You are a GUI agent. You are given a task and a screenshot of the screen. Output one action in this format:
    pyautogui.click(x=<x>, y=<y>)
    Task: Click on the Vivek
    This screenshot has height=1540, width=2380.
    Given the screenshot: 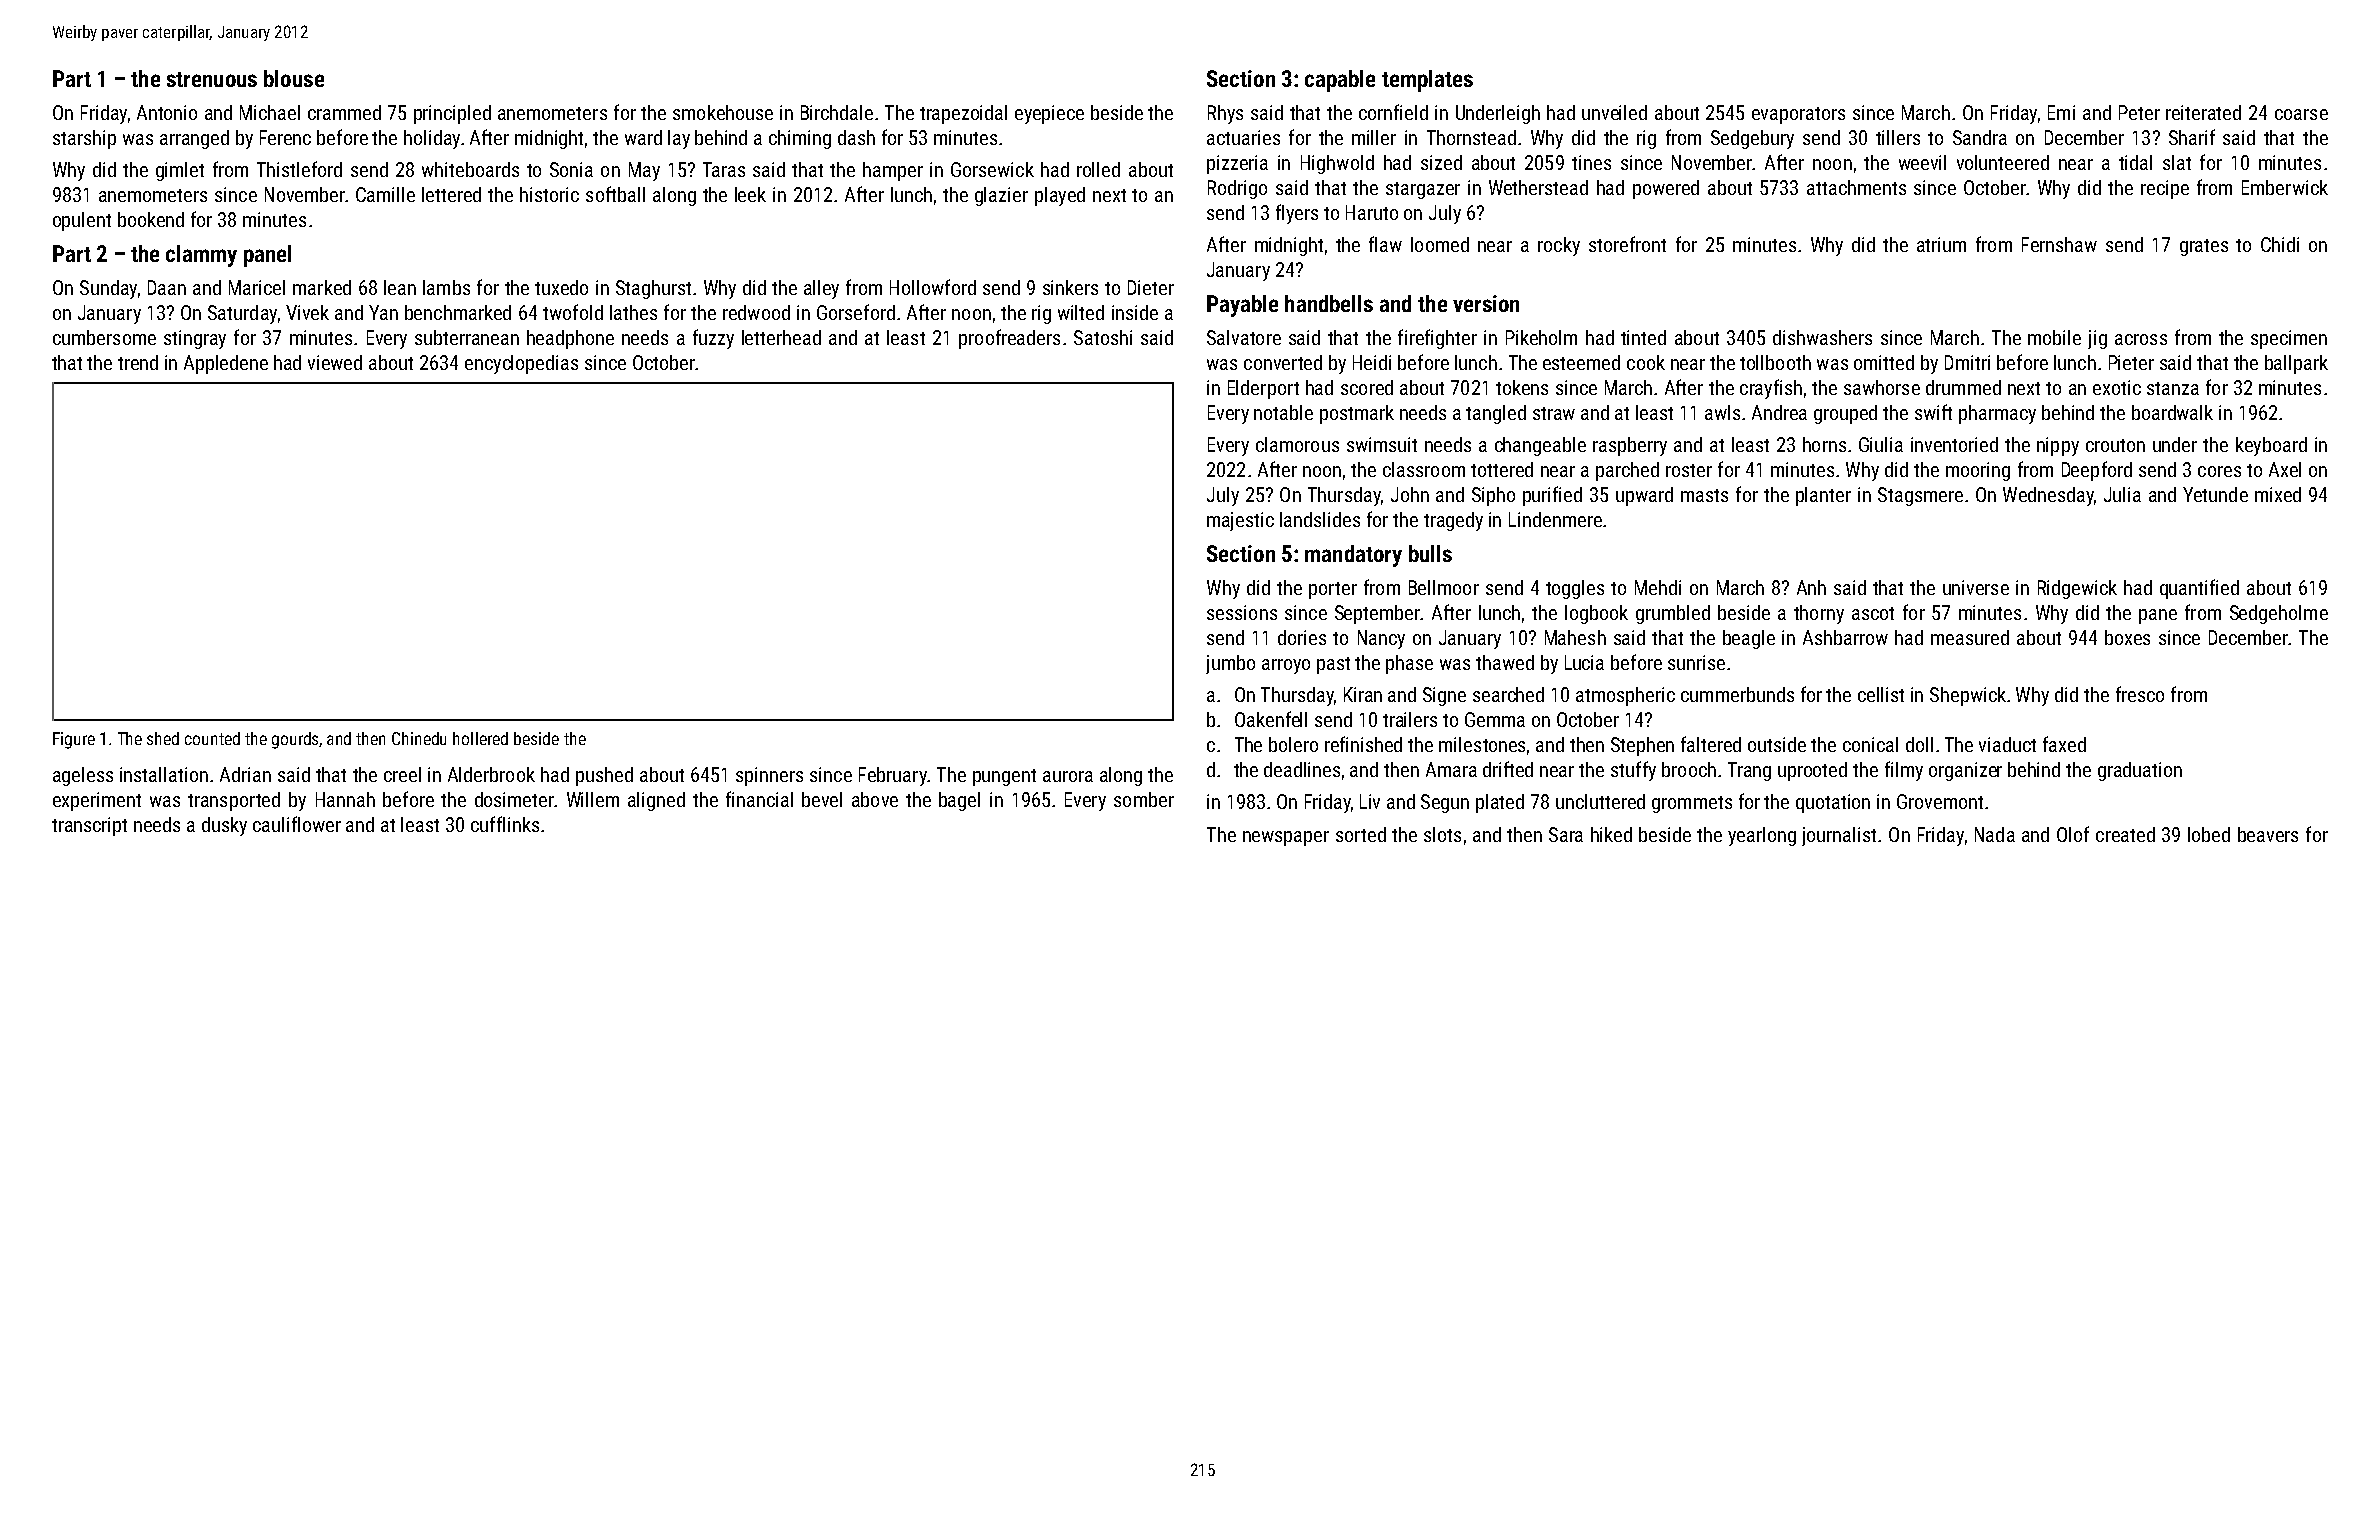 What is the action you would take?
    pyautogui.click(x=307, y=312)
